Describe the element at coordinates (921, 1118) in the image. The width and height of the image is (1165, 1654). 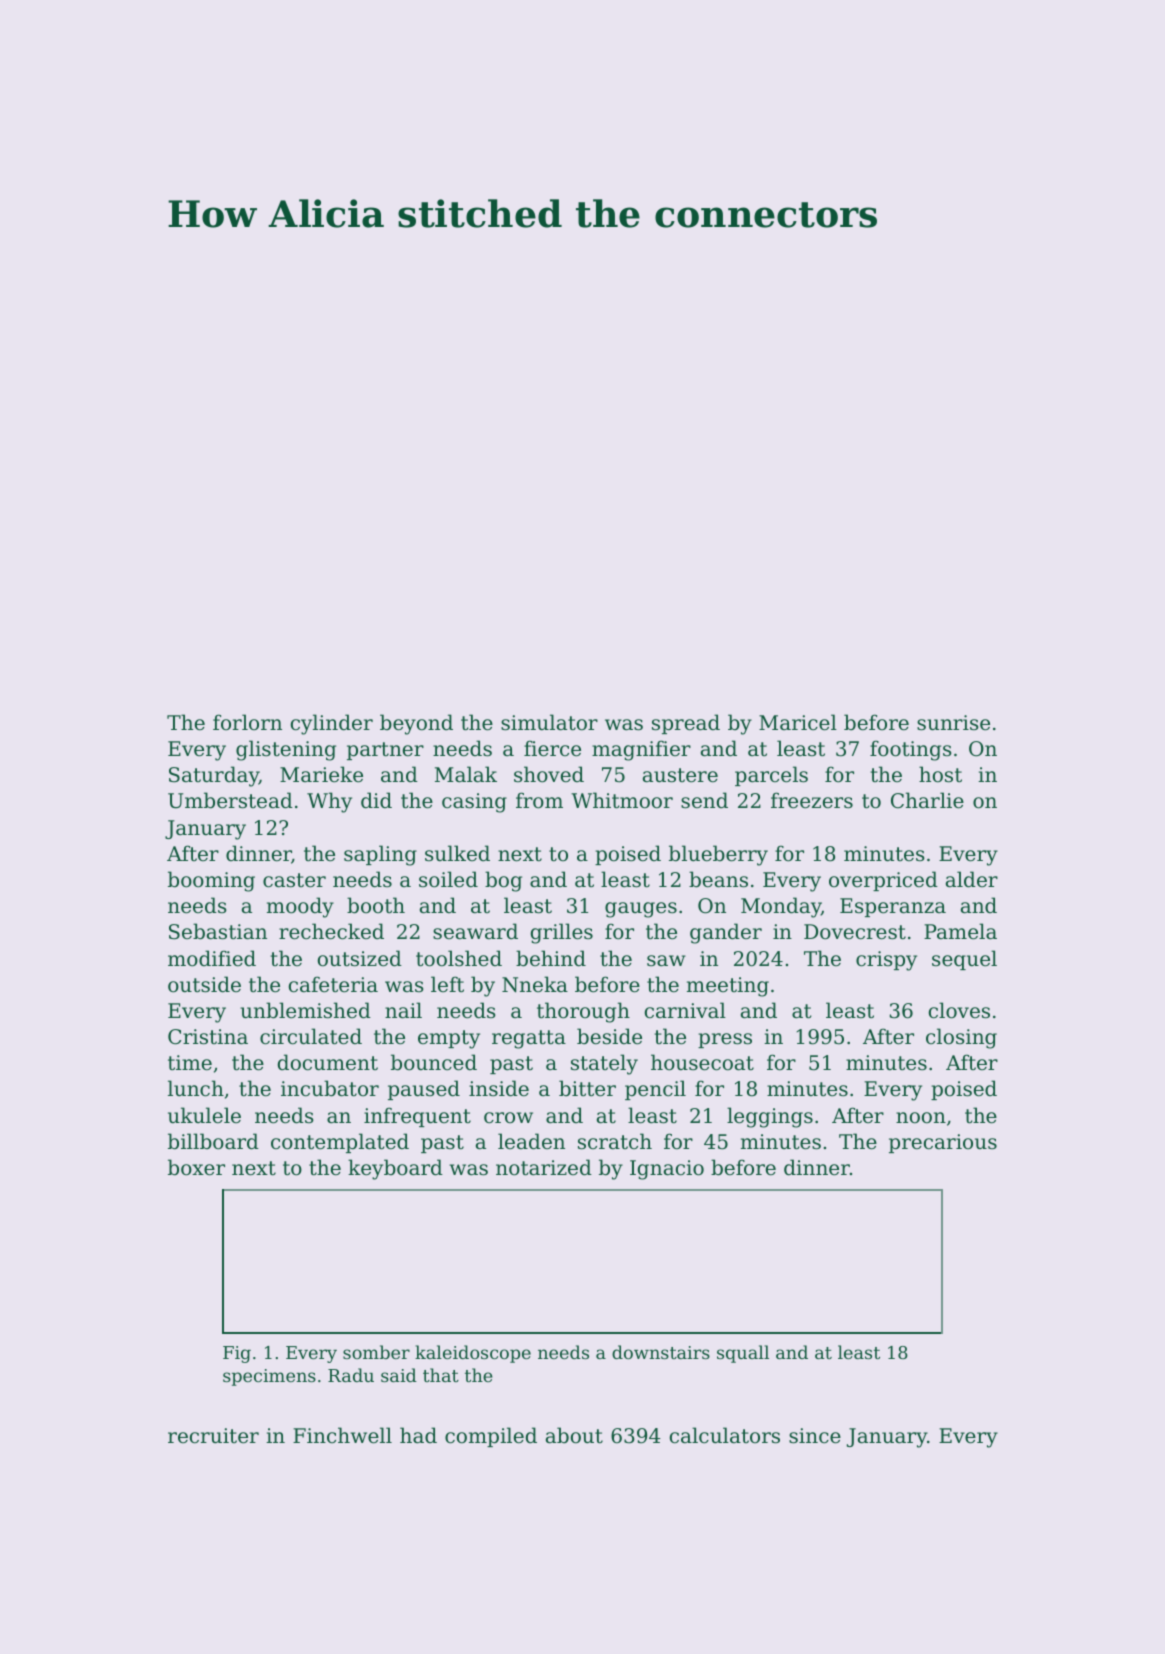
I see `noon` at that location.
